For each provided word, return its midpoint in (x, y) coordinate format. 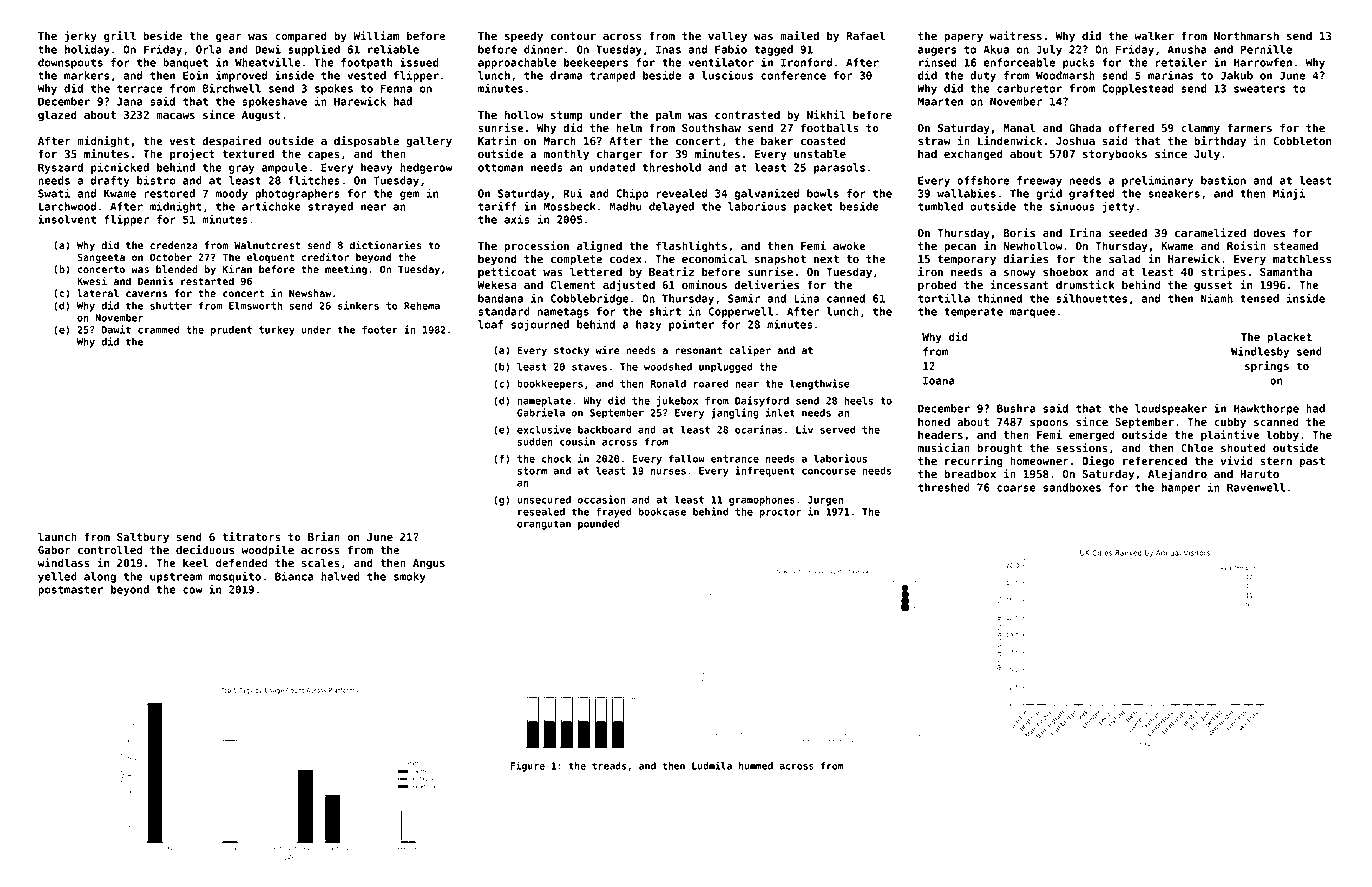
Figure (527, 766)
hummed (756, 766)
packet (813, 207)
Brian (324, 536)
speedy (524, 37)
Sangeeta (101, 258)
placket (1289, 338)
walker (1154, 35)
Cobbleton (1302, 140)
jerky (81, 37)
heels (858, 401)
